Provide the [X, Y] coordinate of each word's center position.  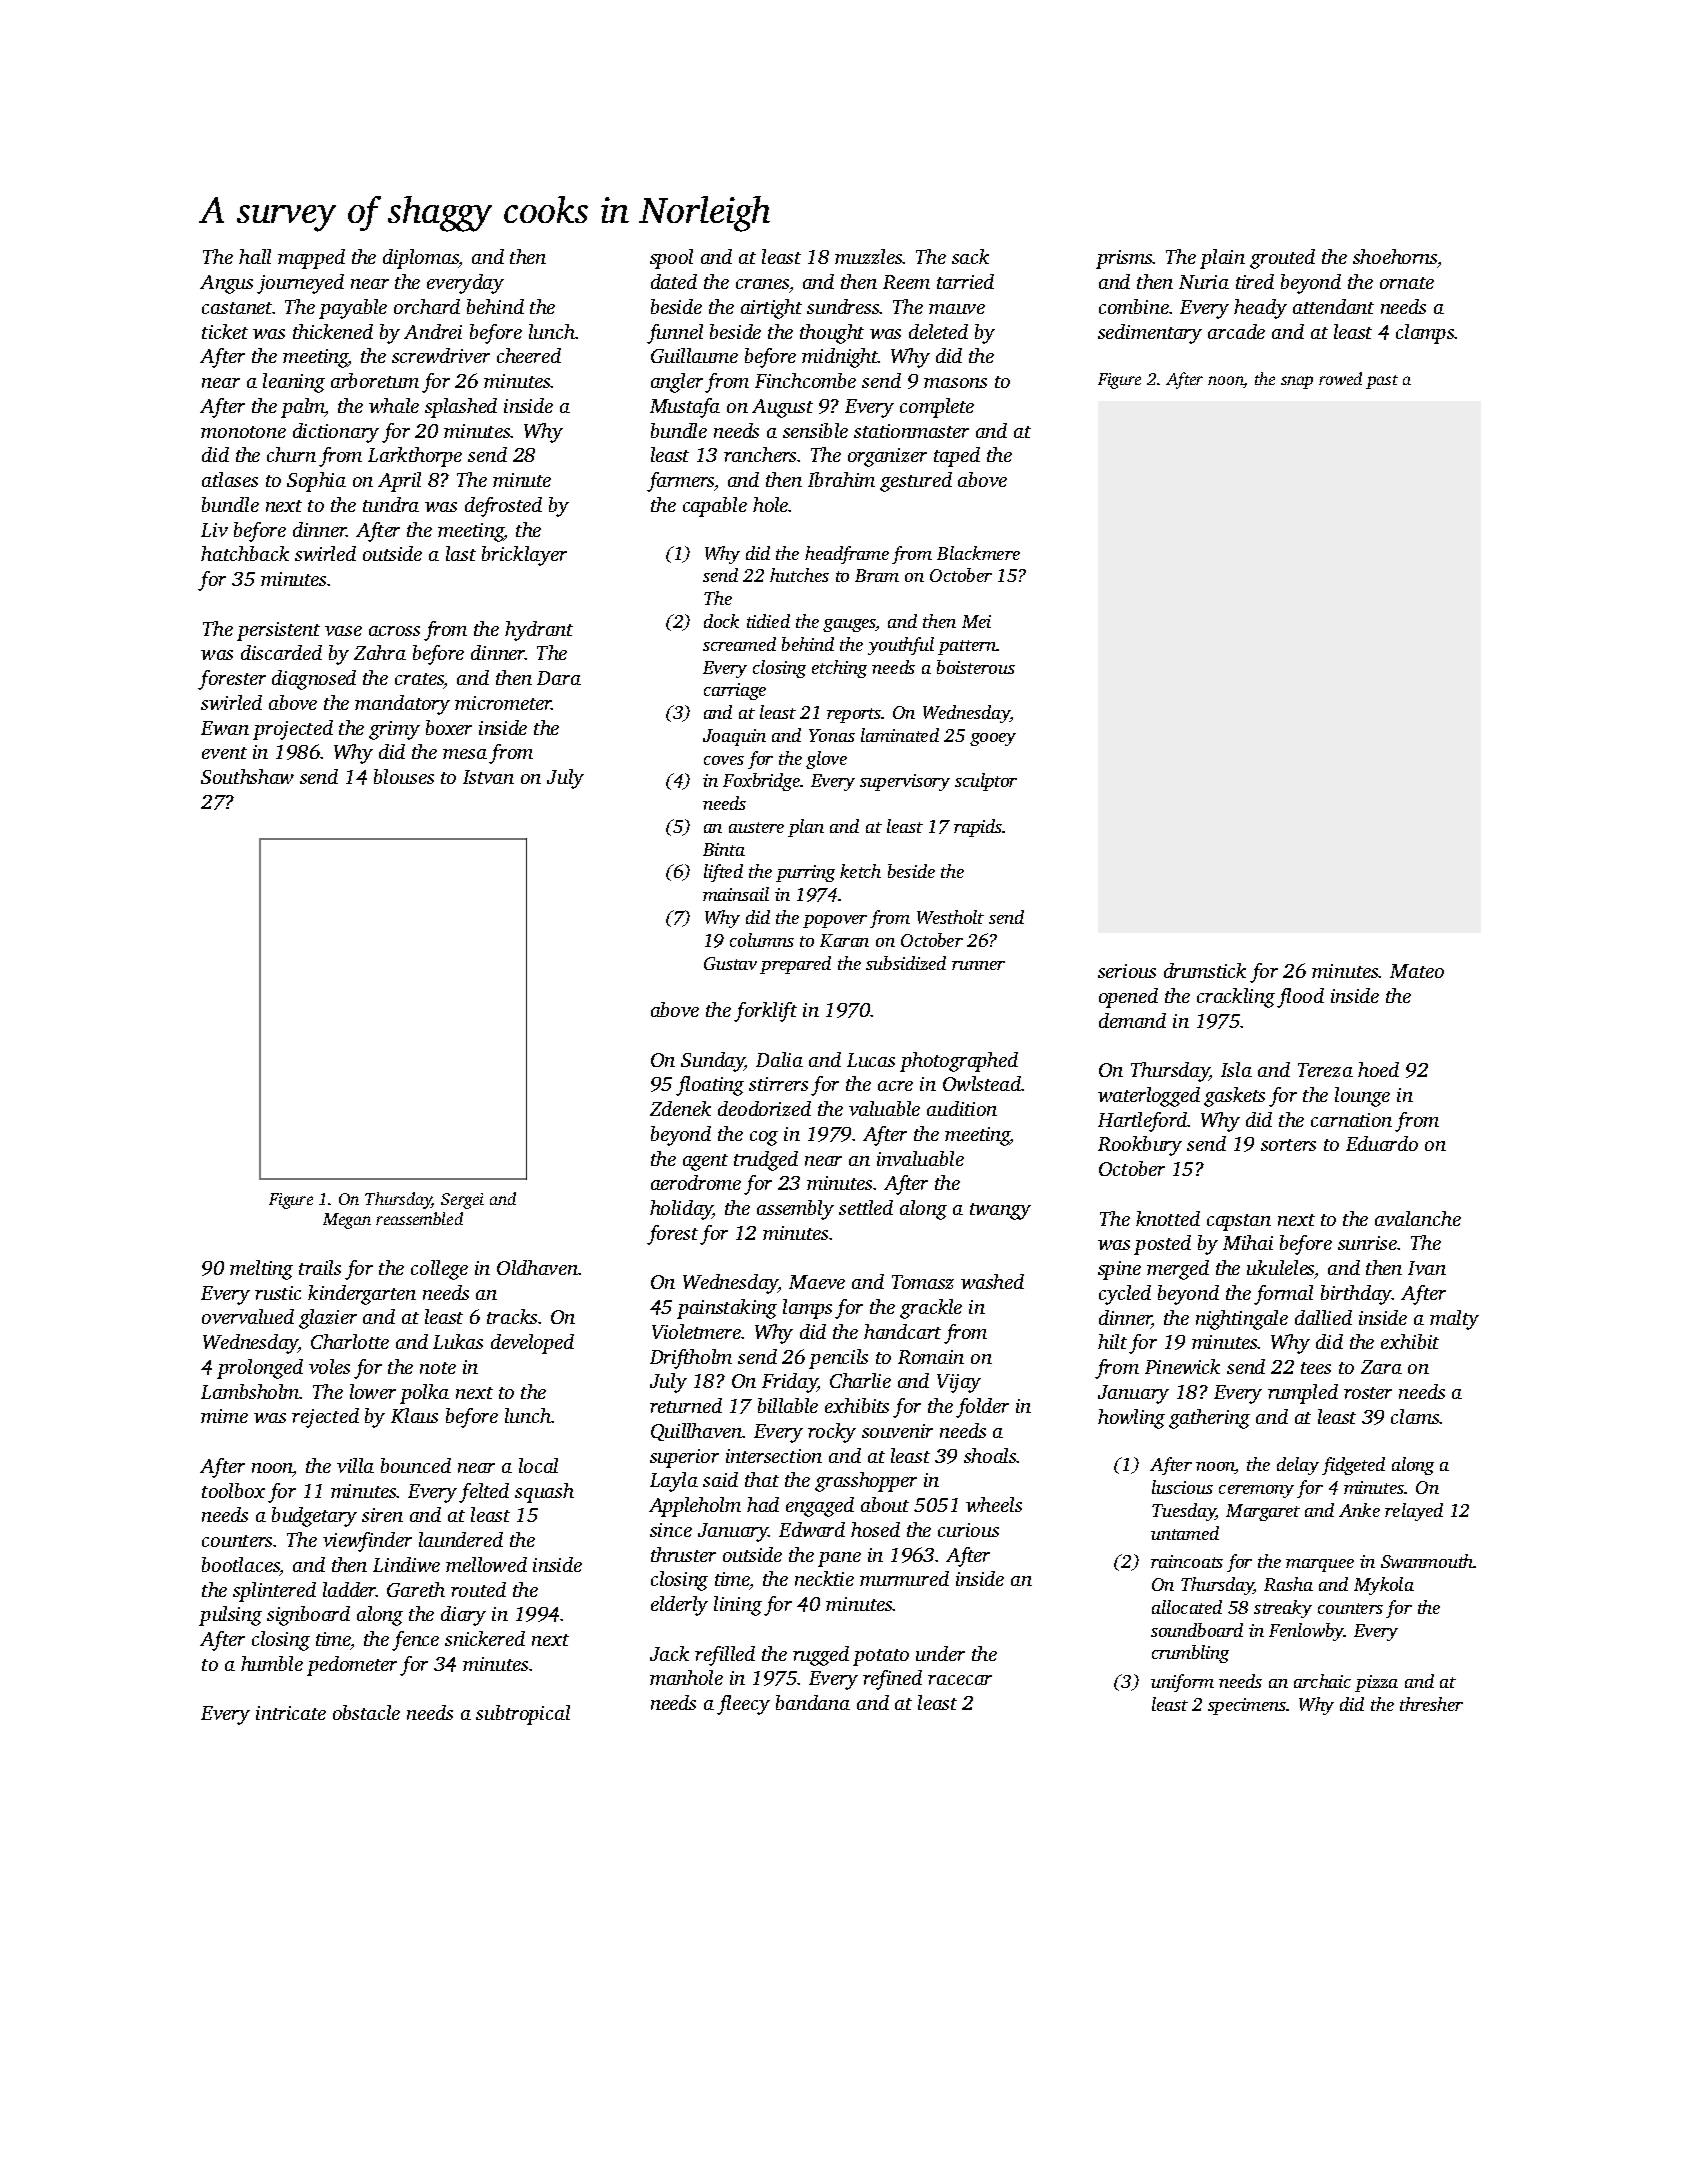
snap [1297, 382]
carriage [735, 691]
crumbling [1190, 1654]
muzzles [869, 256]
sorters [1288, 1145]
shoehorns [1395, 258]
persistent [278, 631]
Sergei [462, 1201]
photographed [959, 1062]
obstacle [366, 1712]
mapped [311, 259]
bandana [813, 1702]
